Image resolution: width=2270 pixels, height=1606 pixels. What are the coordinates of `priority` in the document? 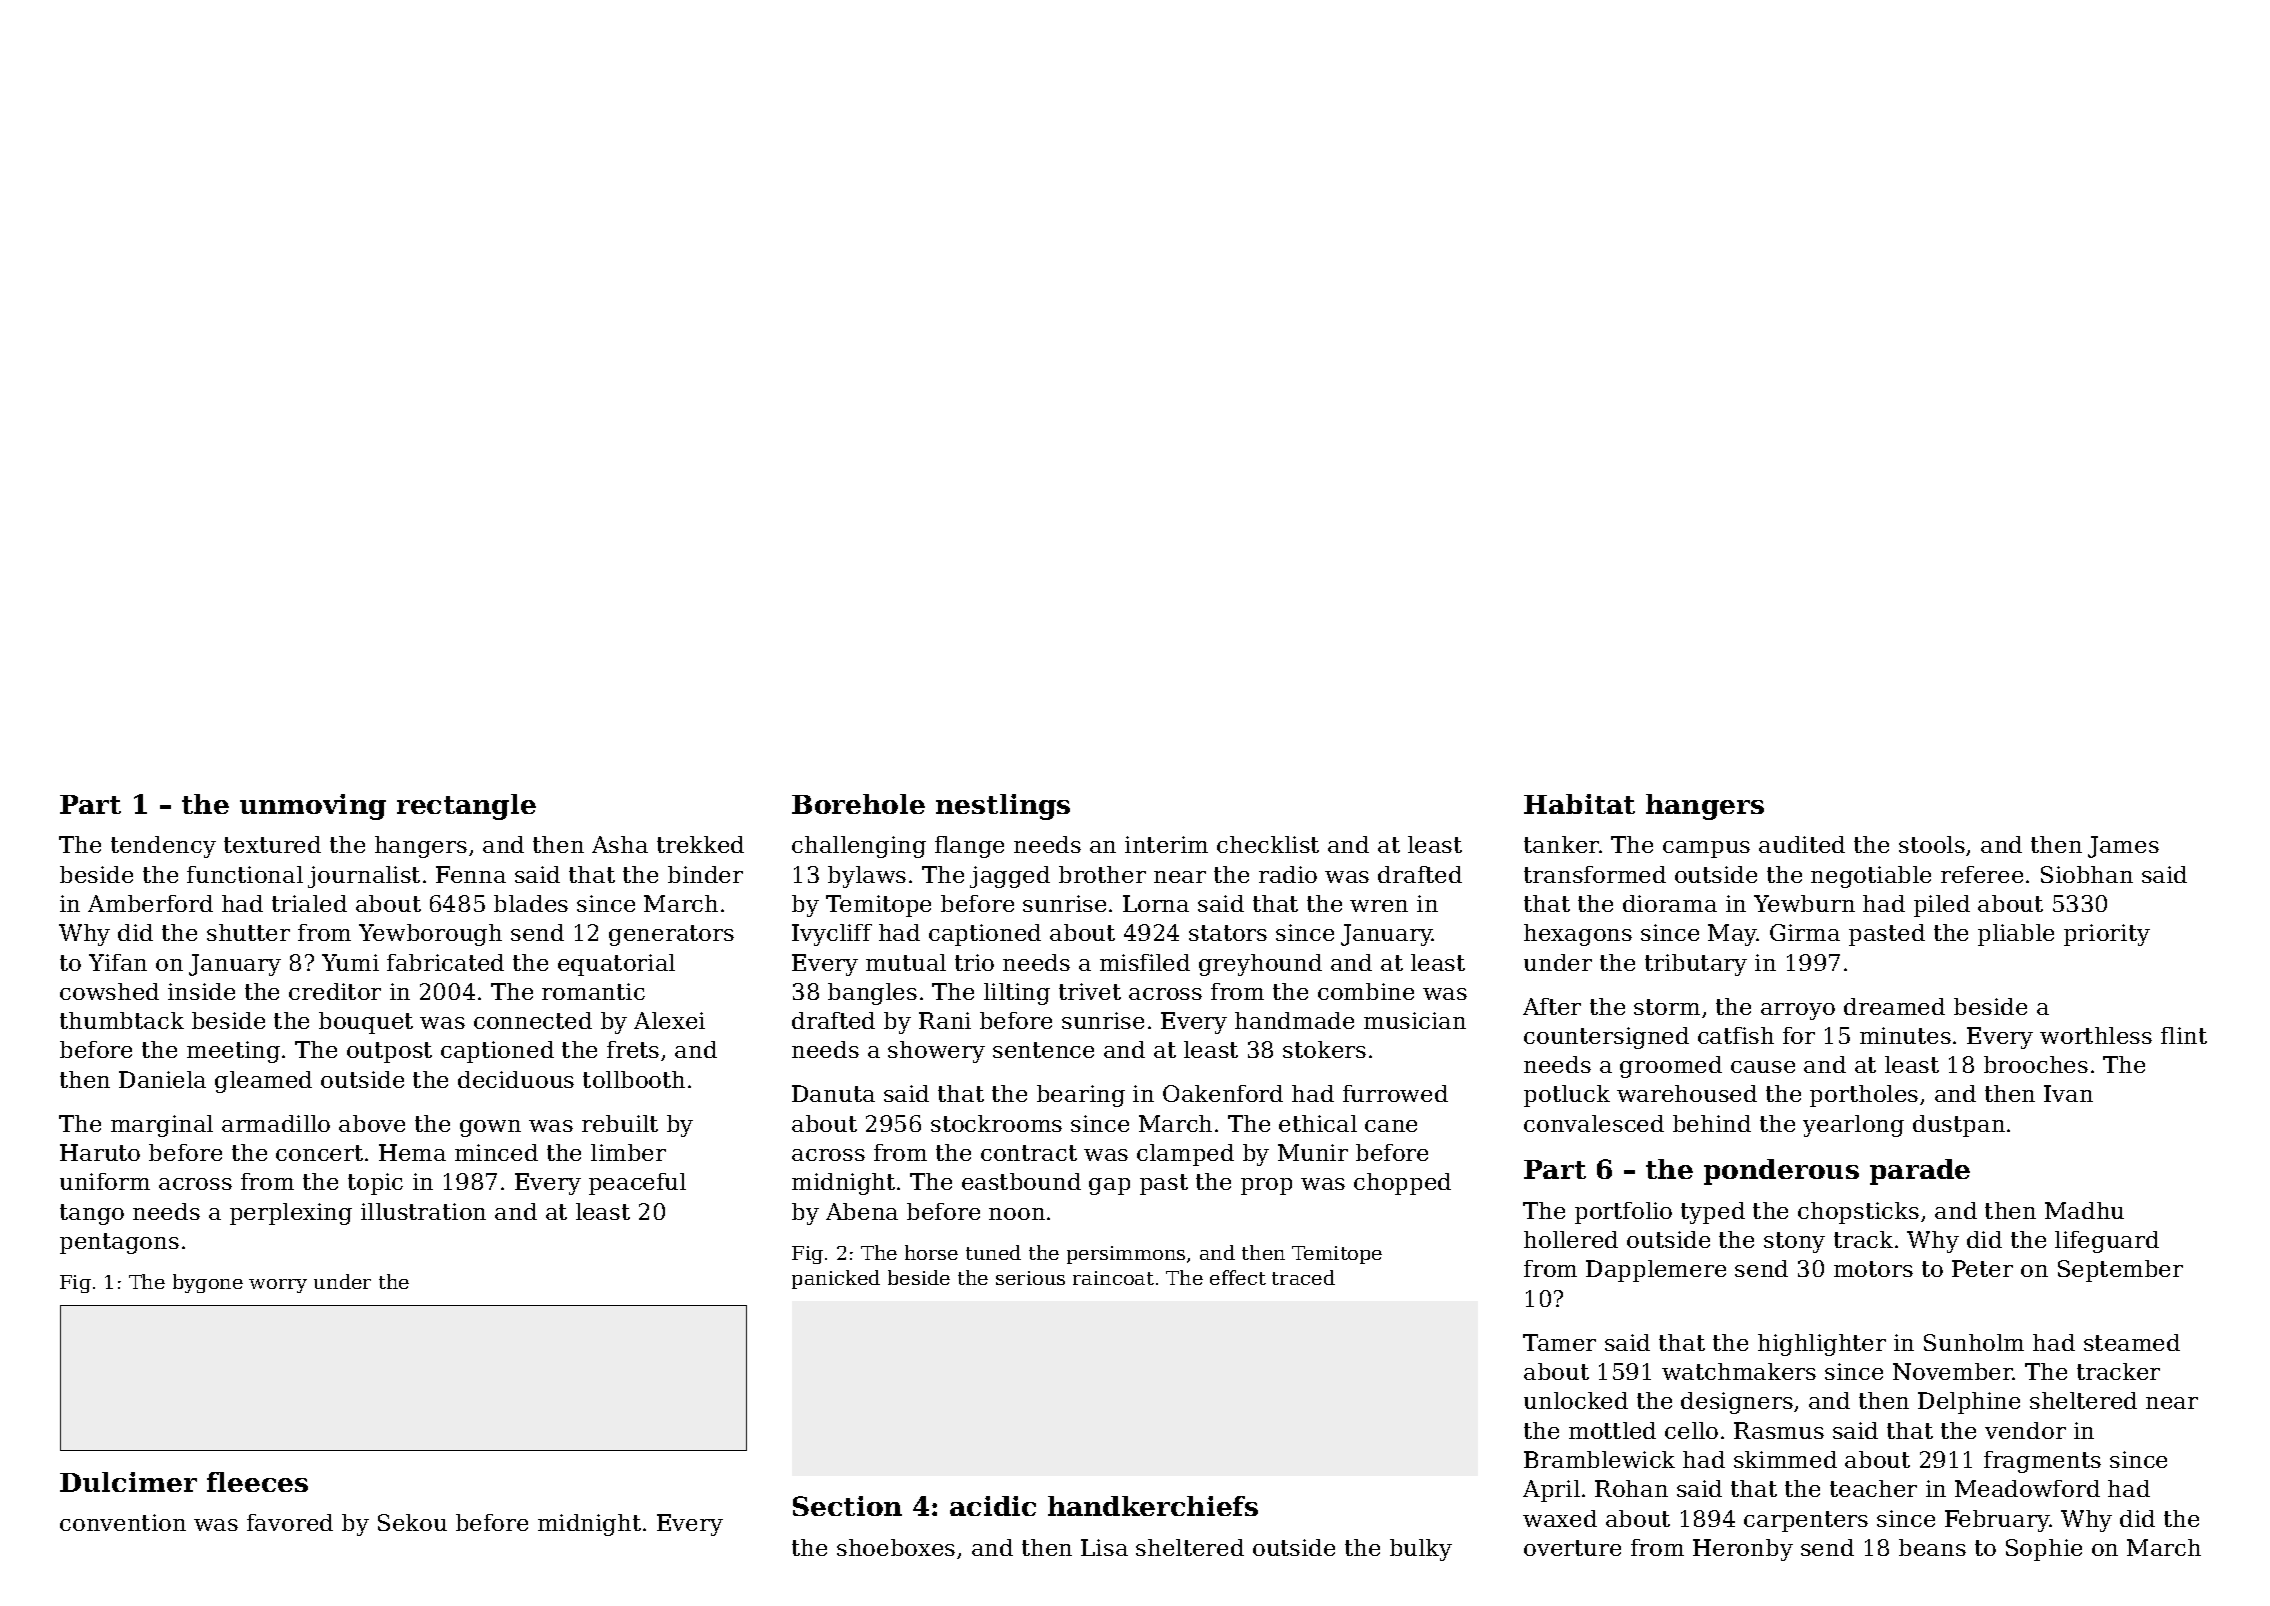 It's located at (2107, 935).
